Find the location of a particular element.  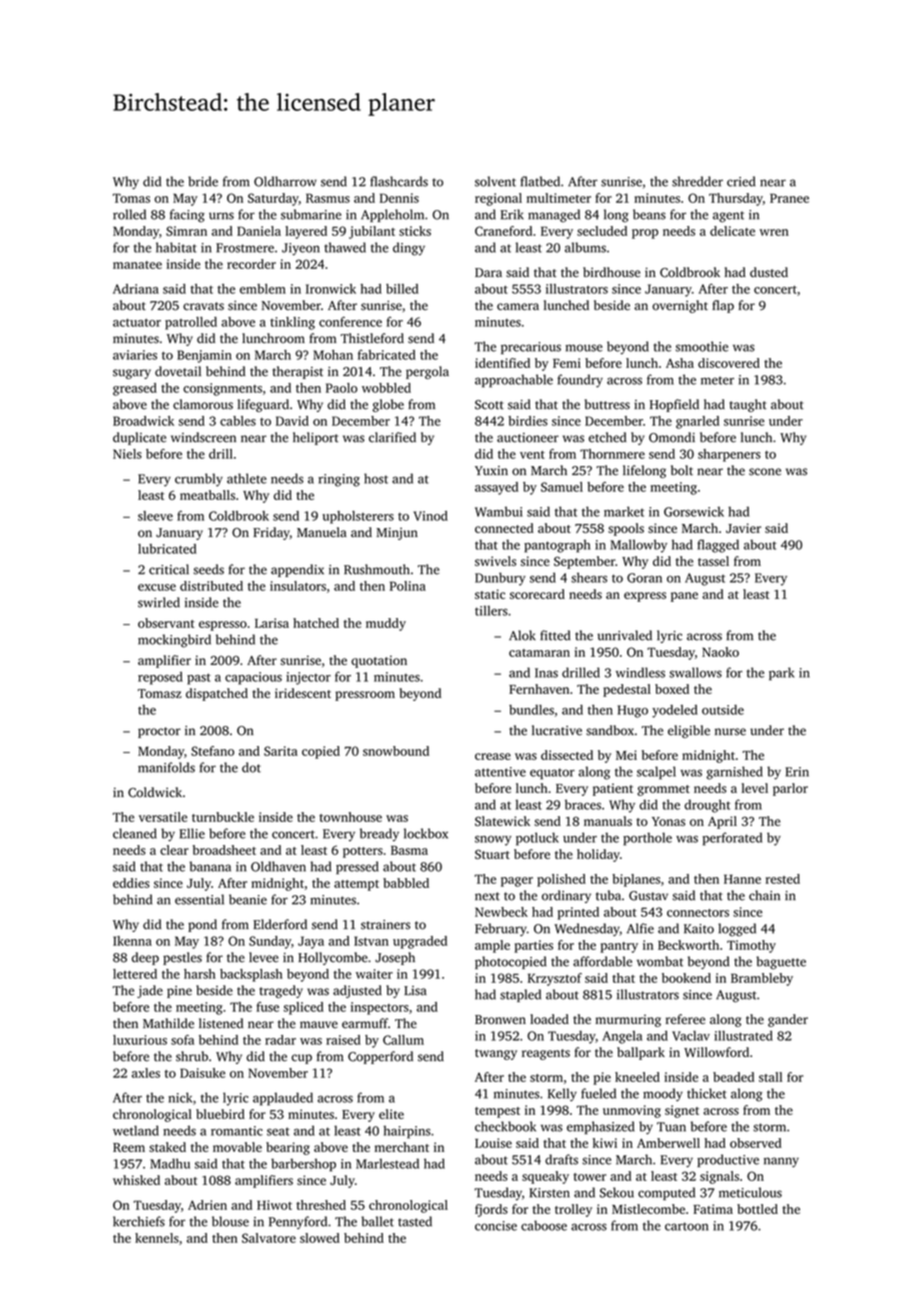

blouse is located at coordinates (230, 1221).
